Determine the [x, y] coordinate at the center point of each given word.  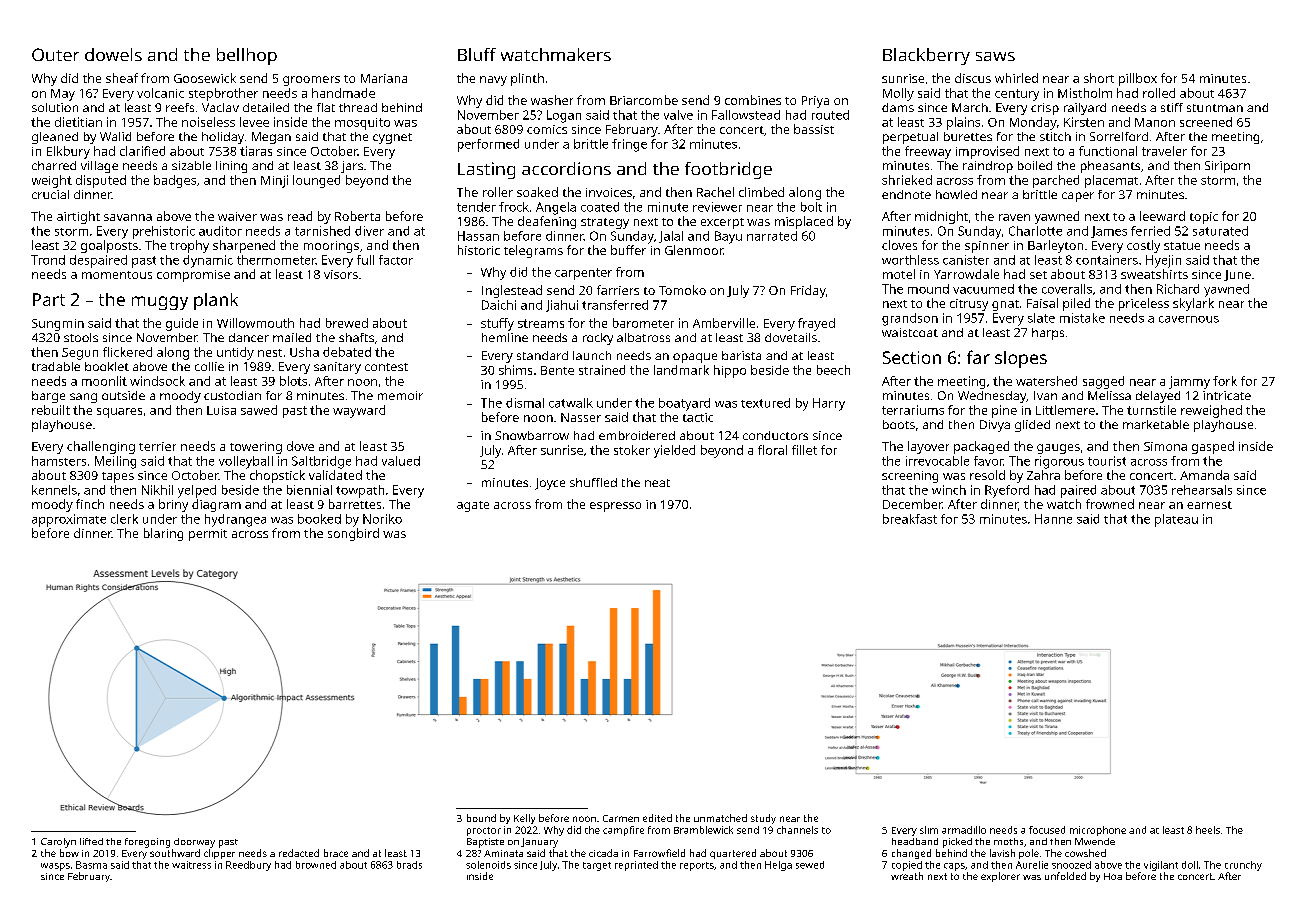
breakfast [910, 519]
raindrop [988, 167]
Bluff [477, 54]
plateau [1176, 520]
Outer [55, 54]
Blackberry [926, 56]
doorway [194, 843]
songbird [353, 534]
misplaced [804, 222]
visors [341, 274]
